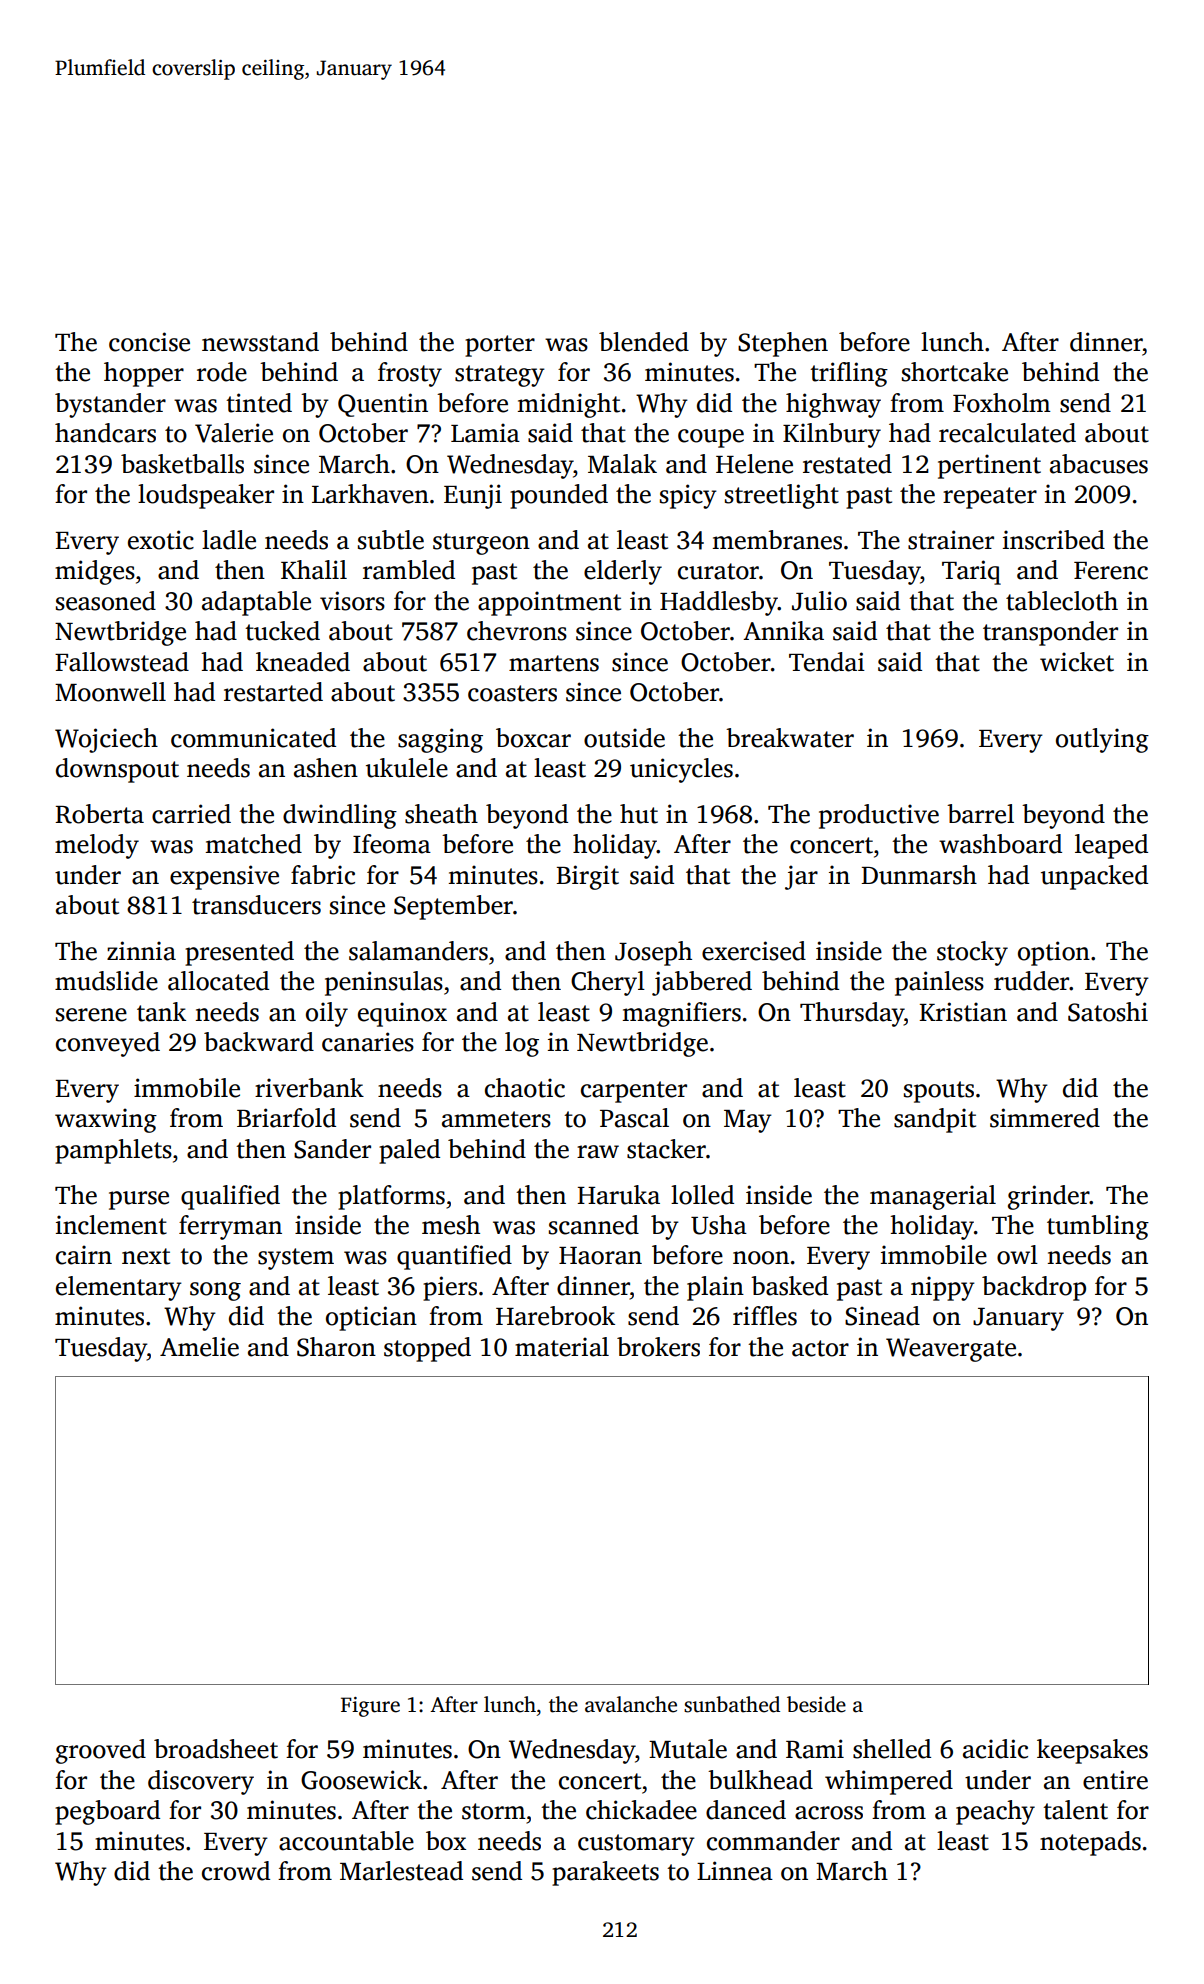 This screenshot has width=1204, height=1984. I want to click on Linnea, so click(735, 1871).
